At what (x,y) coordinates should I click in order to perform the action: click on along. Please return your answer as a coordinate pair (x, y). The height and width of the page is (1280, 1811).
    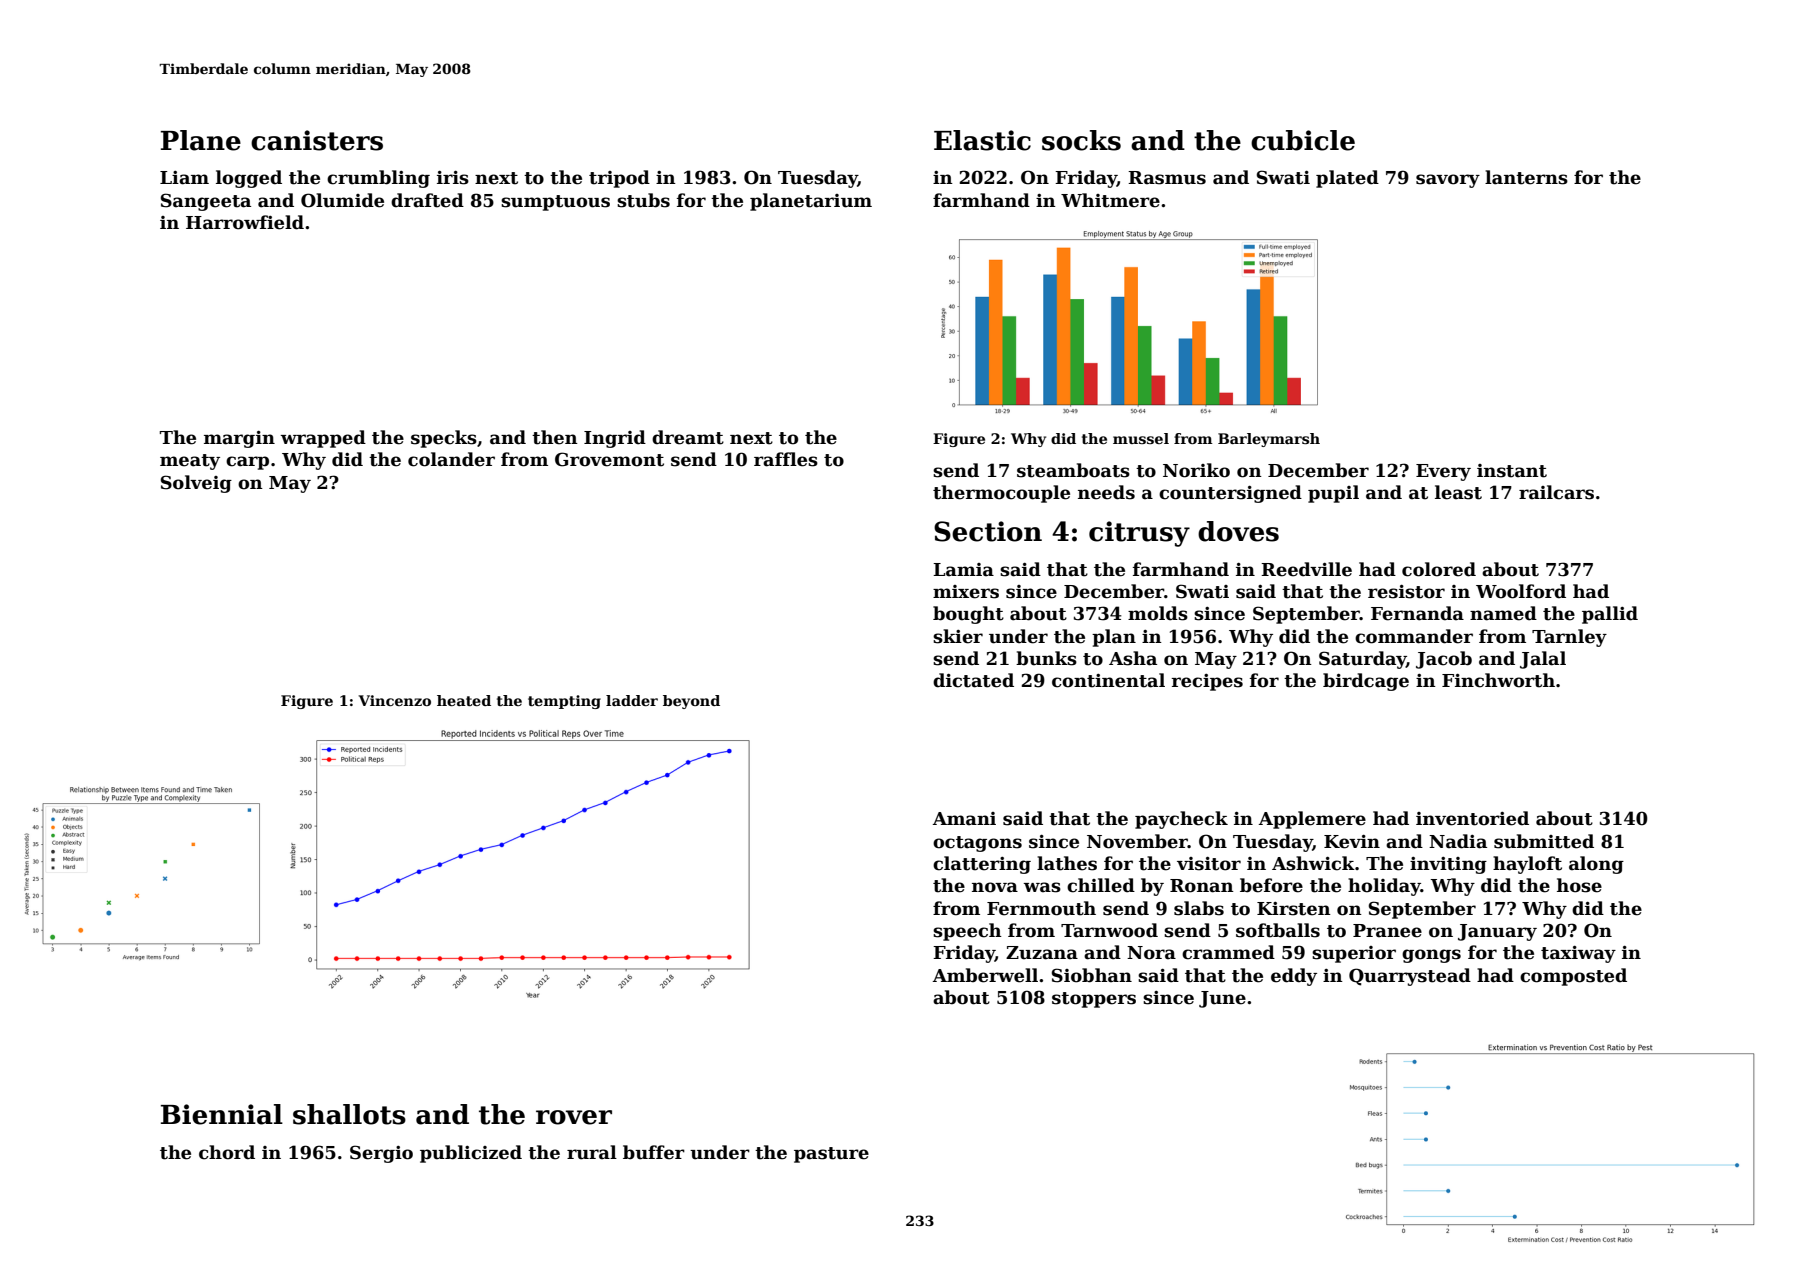
    Looking at the image, I should click on (1596, 865).
